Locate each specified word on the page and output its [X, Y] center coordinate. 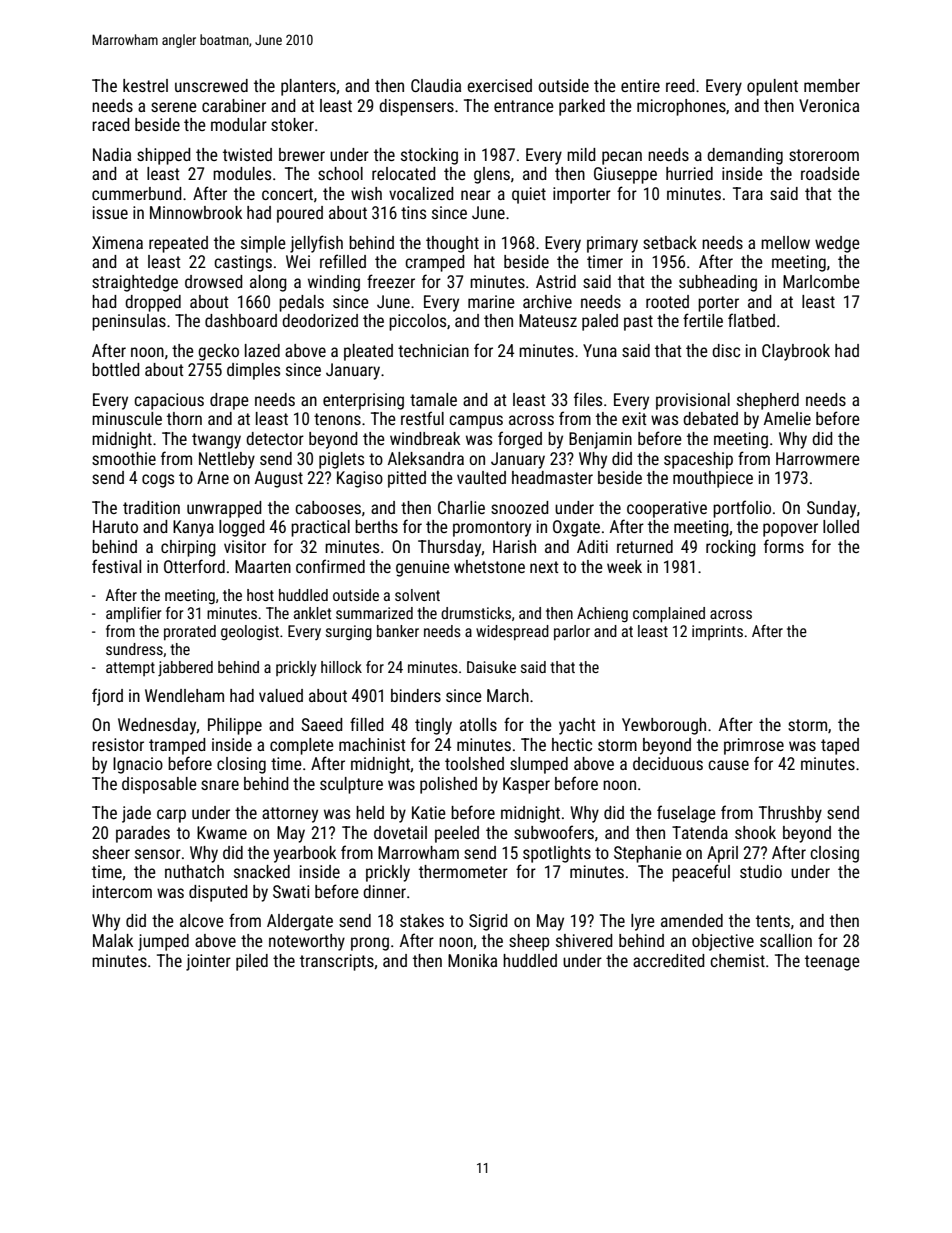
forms [784, 546]
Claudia [436, 85]
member [832, 85]
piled [252, 962]
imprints [717, 632]
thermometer [463, 871]
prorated [190, 633]
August [279, 479]
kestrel [145, 85]
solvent [417, 595]
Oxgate [576, 528]
